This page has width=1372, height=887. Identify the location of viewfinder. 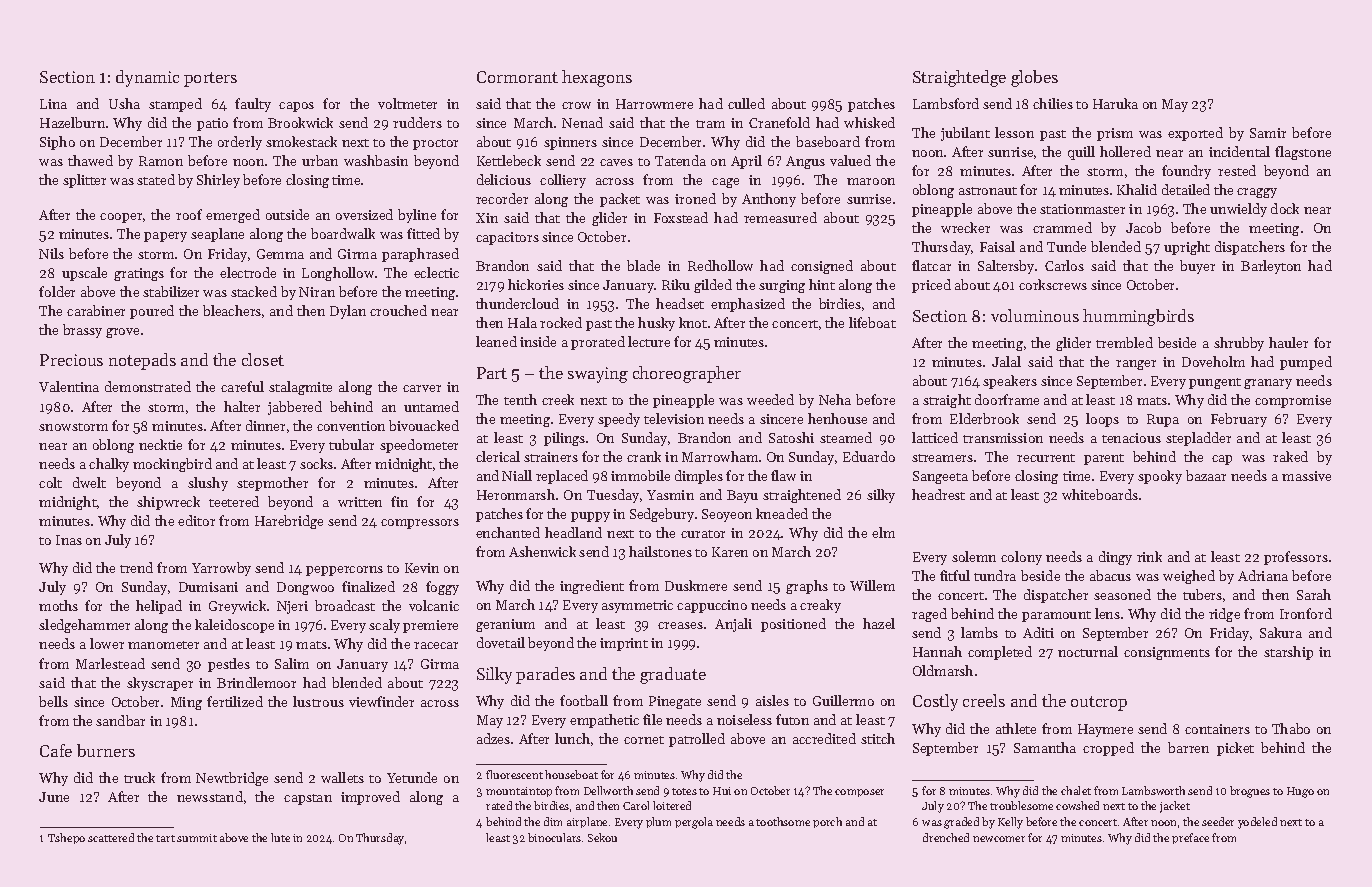
(381, 701).
